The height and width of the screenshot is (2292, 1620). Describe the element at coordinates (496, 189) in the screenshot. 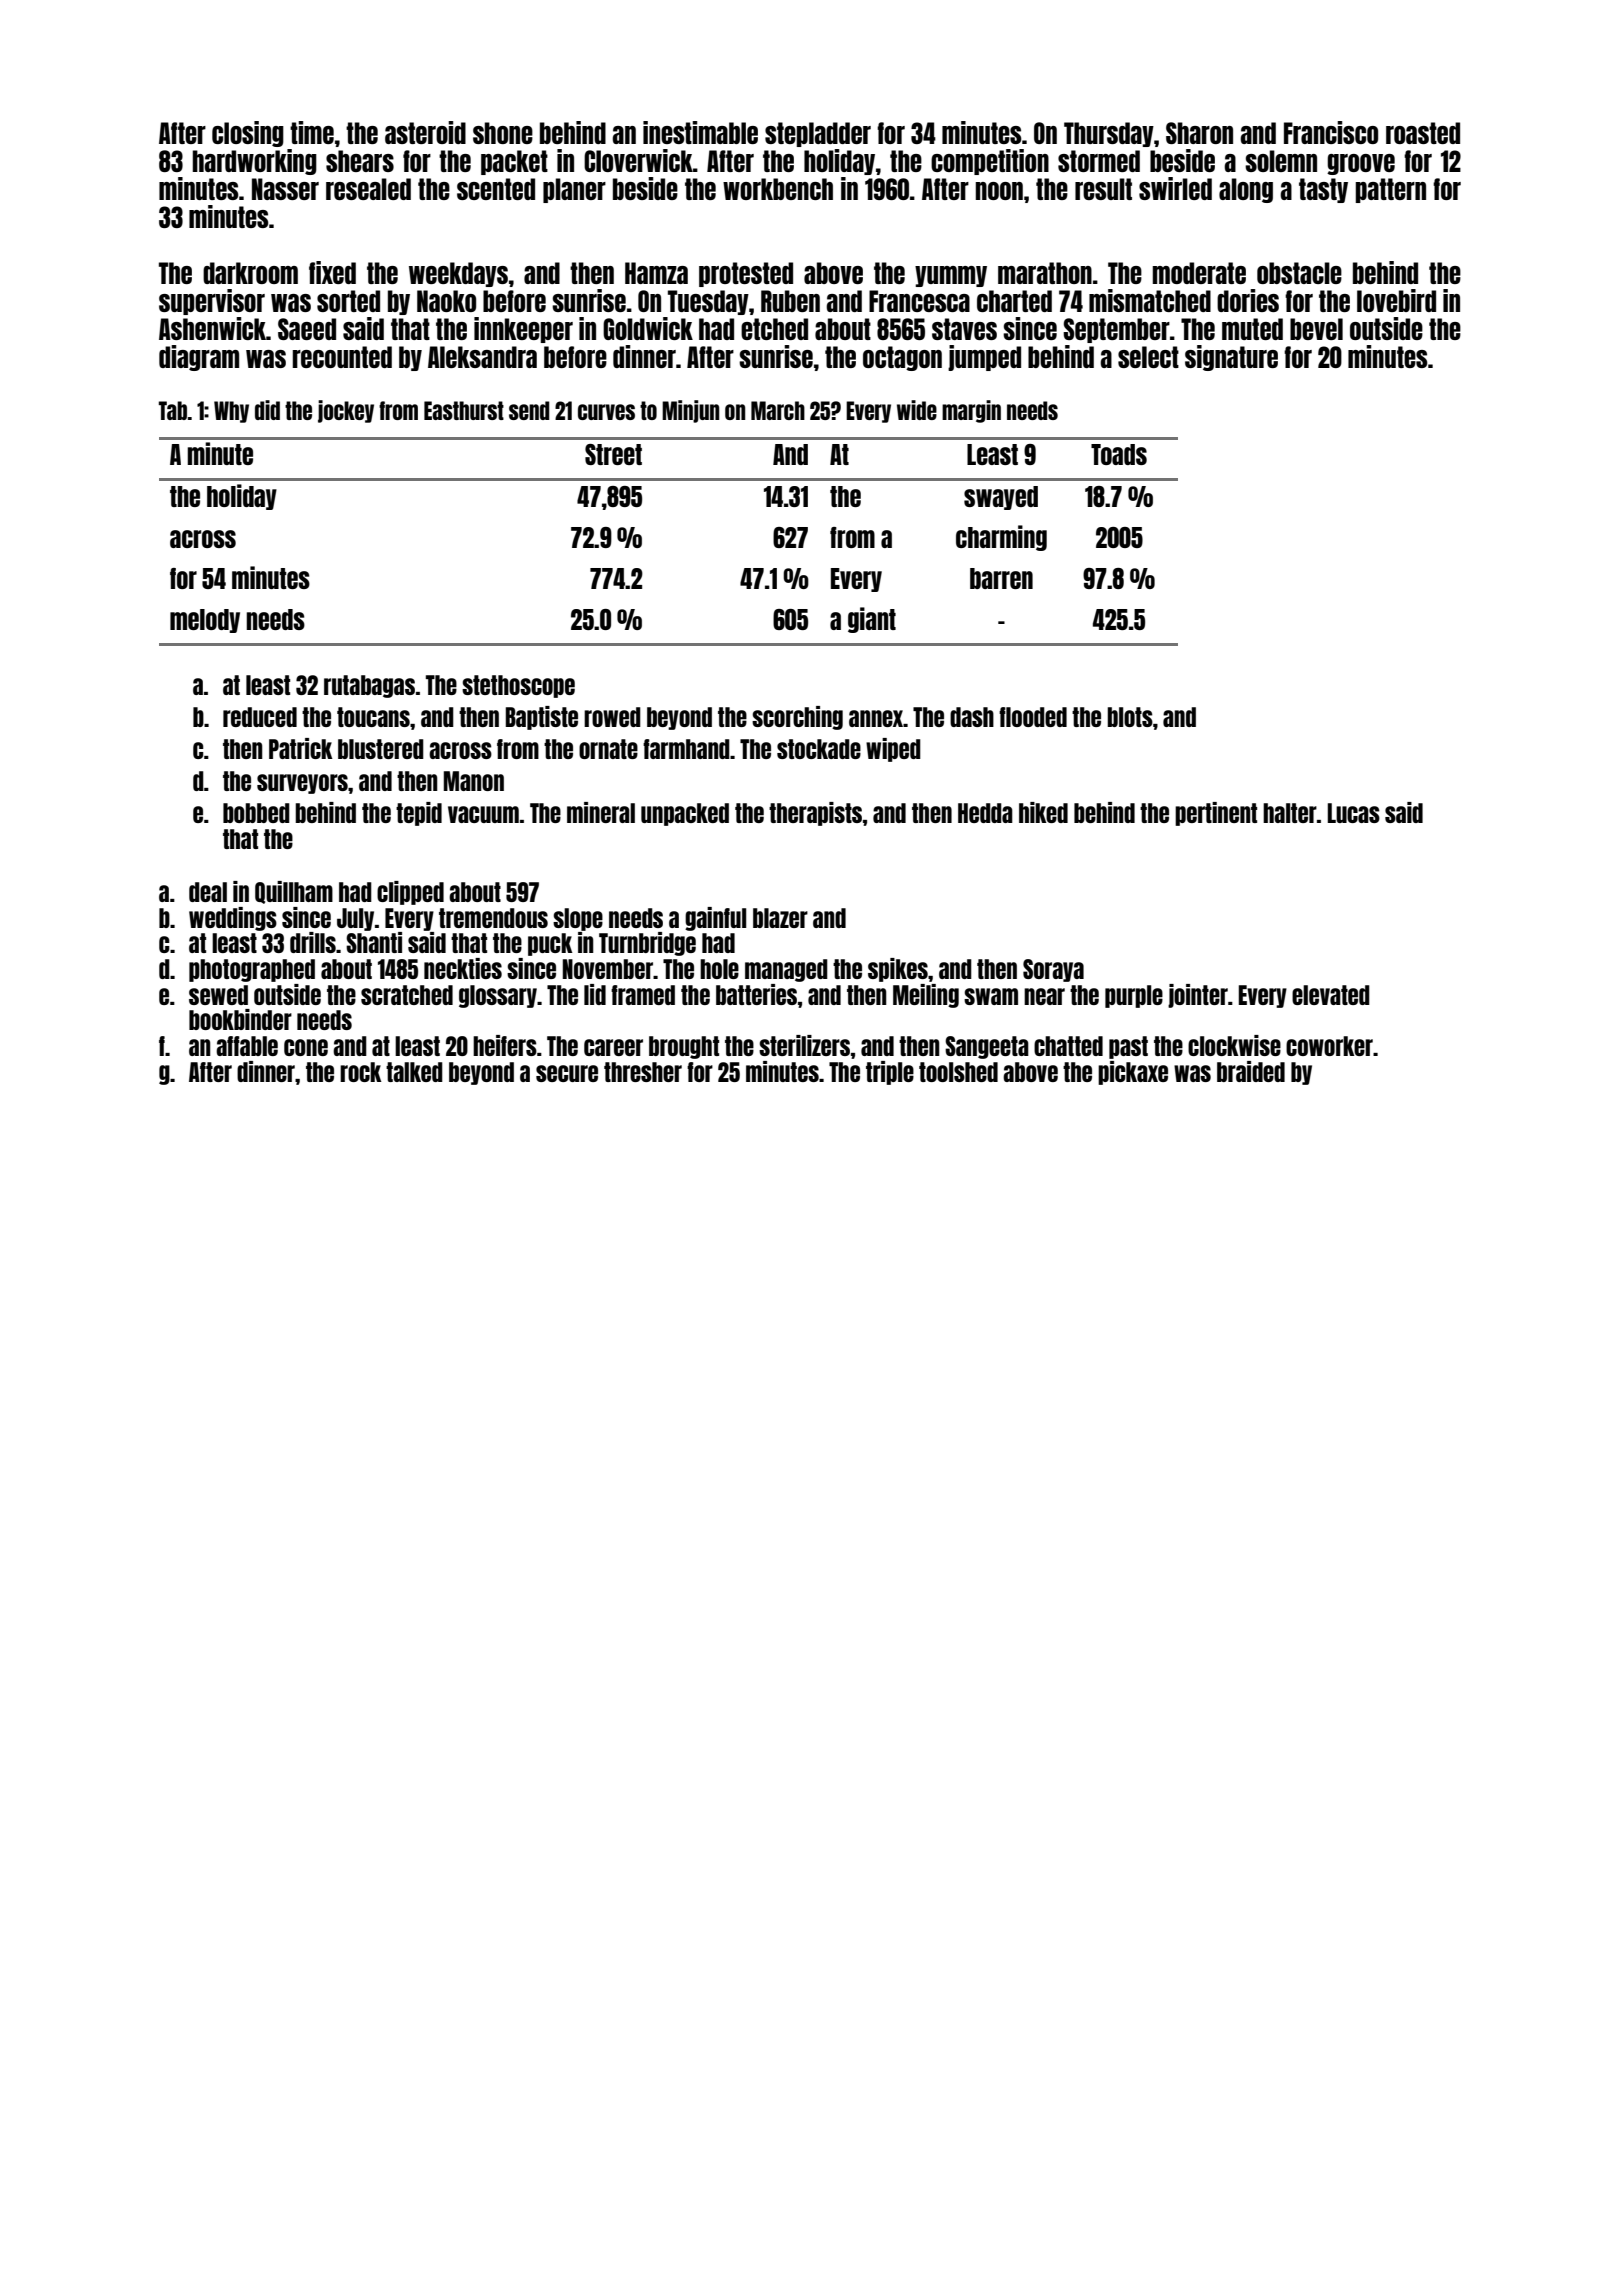

I see `scented` at that location.
